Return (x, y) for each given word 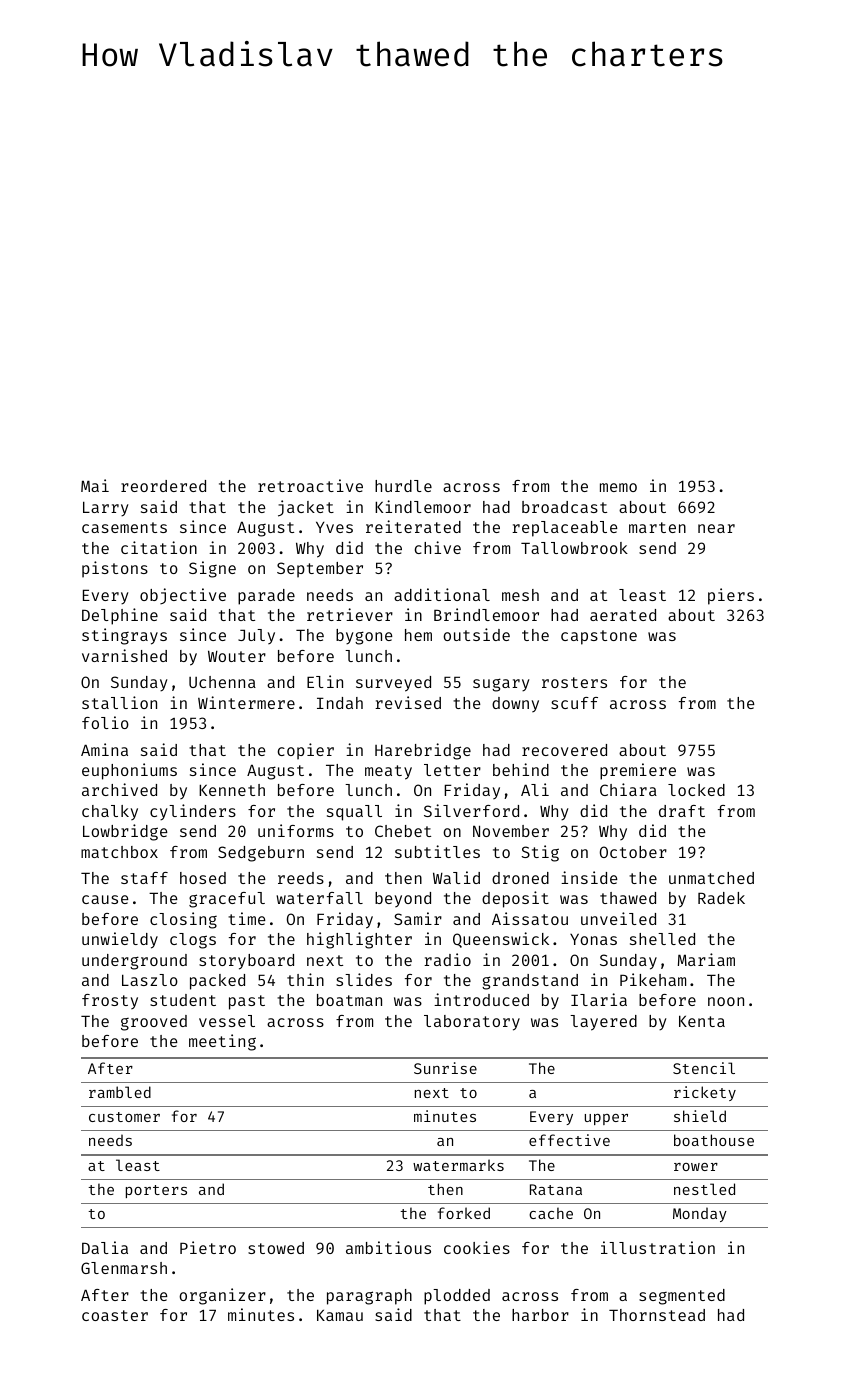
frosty (110, 1001)
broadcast (564, 507)
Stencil (704, 1068)
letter (452, 770)
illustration (658, 1247)
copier (306, 751)
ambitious (388, 1247)
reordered (163, 486)
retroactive (310, 485)
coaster (115, 1315)
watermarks (458, 1165)
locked (696, 790)
